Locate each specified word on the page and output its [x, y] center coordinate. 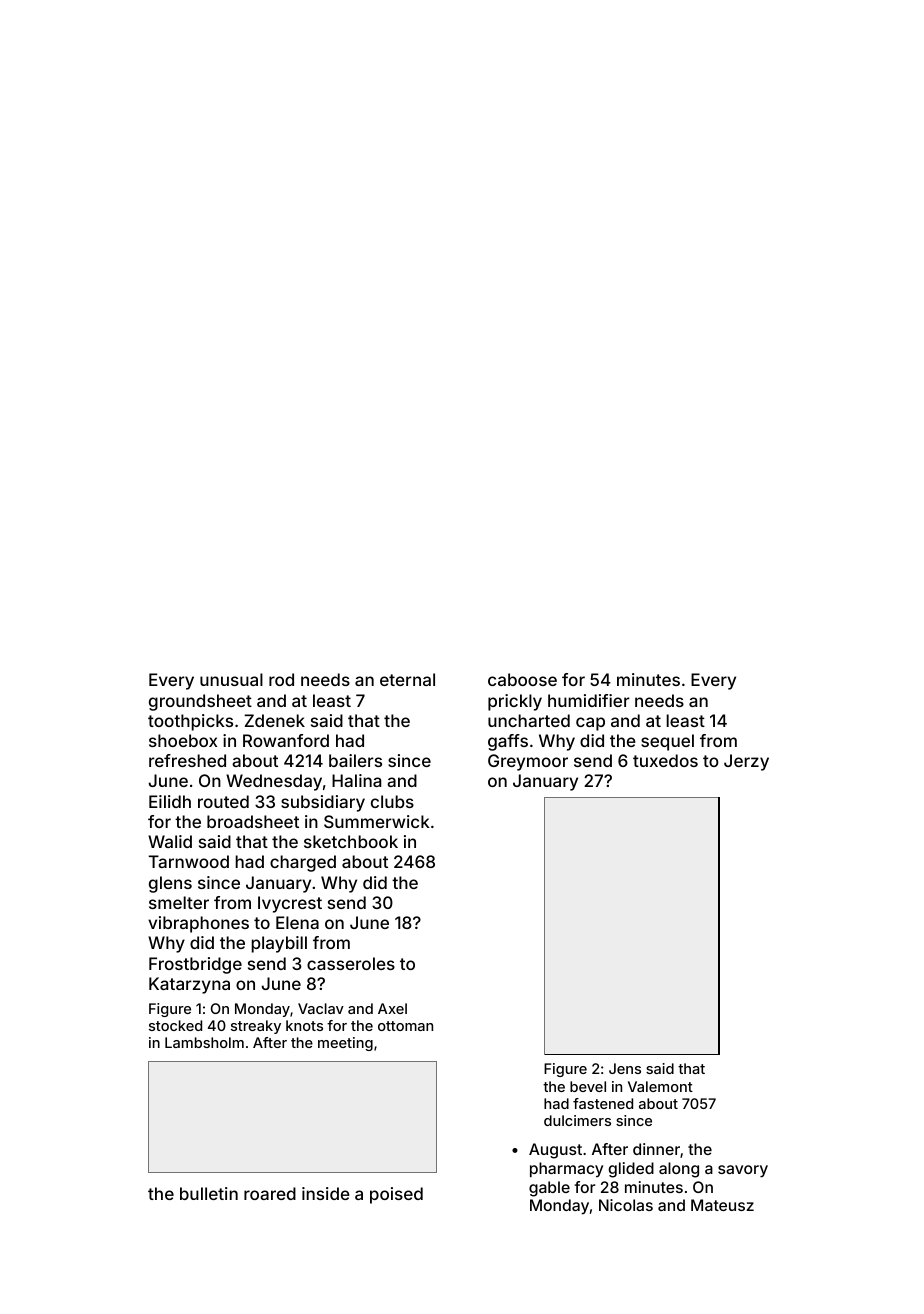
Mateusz [722, 1205]
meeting [345, 1044]
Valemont [660, 1086]
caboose [522, 679]
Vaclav [321, 1008]
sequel [667, 742]
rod [281, 679]
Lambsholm [204, 1042]
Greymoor [528, 762]
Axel [392, 1008]
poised [396, 1195]
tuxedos [665, 760]
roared [270, 1193]
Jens [625, 1068]
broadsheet [253, 821]
